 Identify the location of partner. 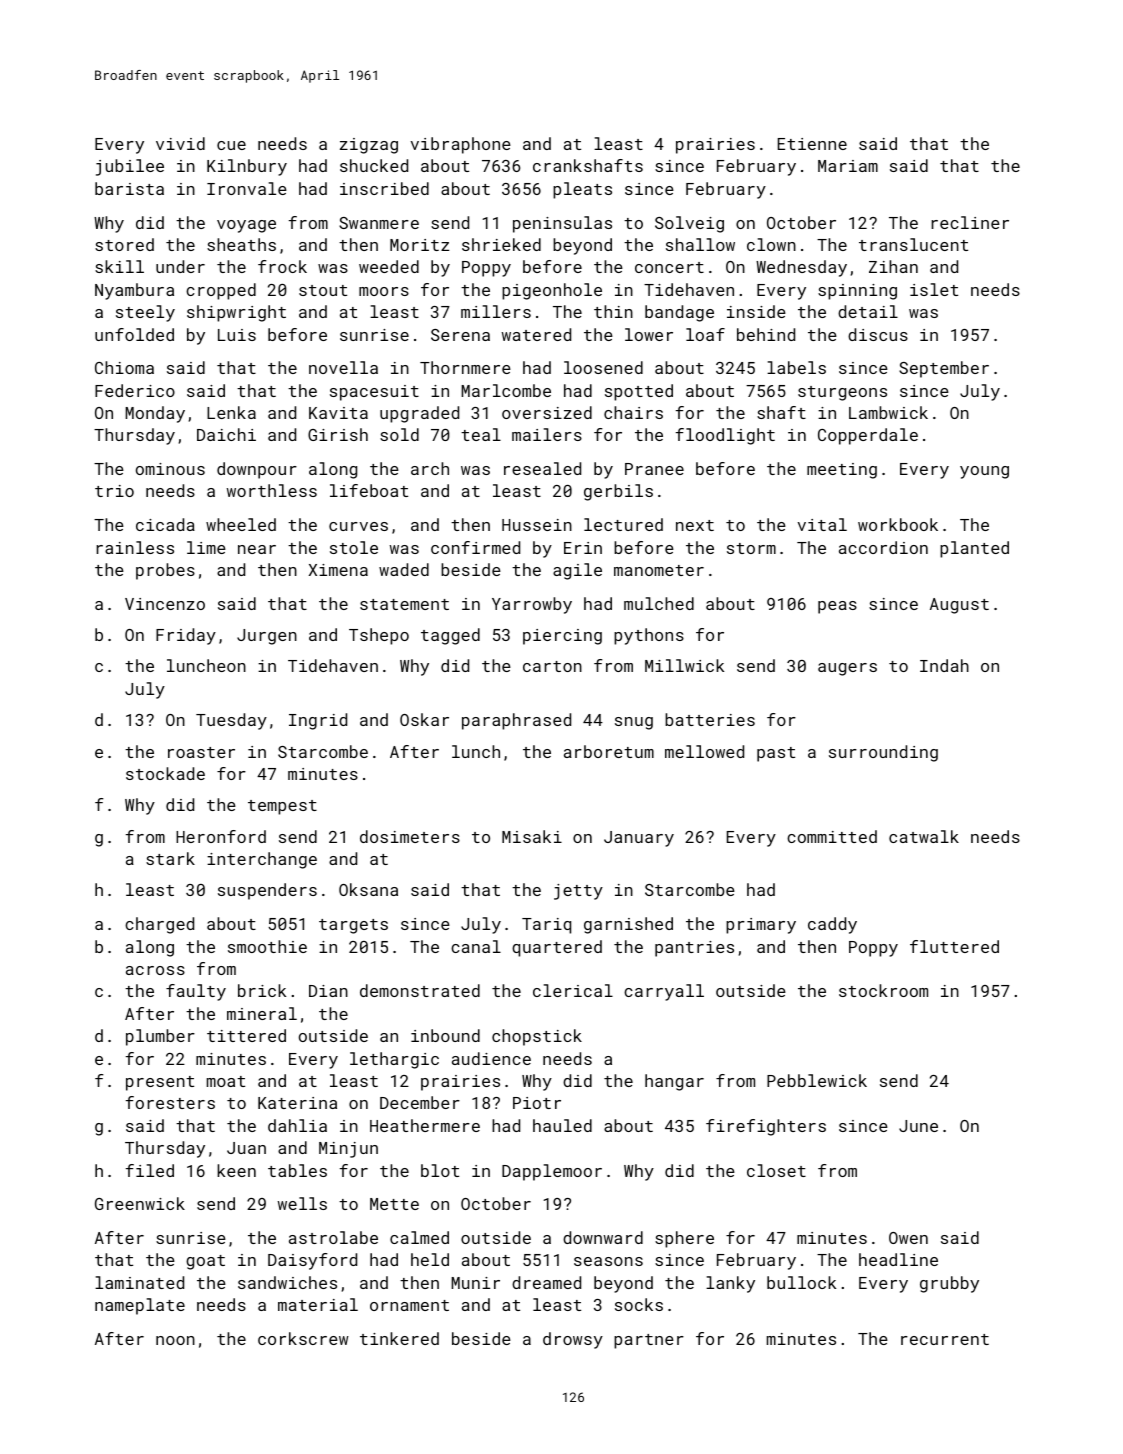
(649, 1341).
